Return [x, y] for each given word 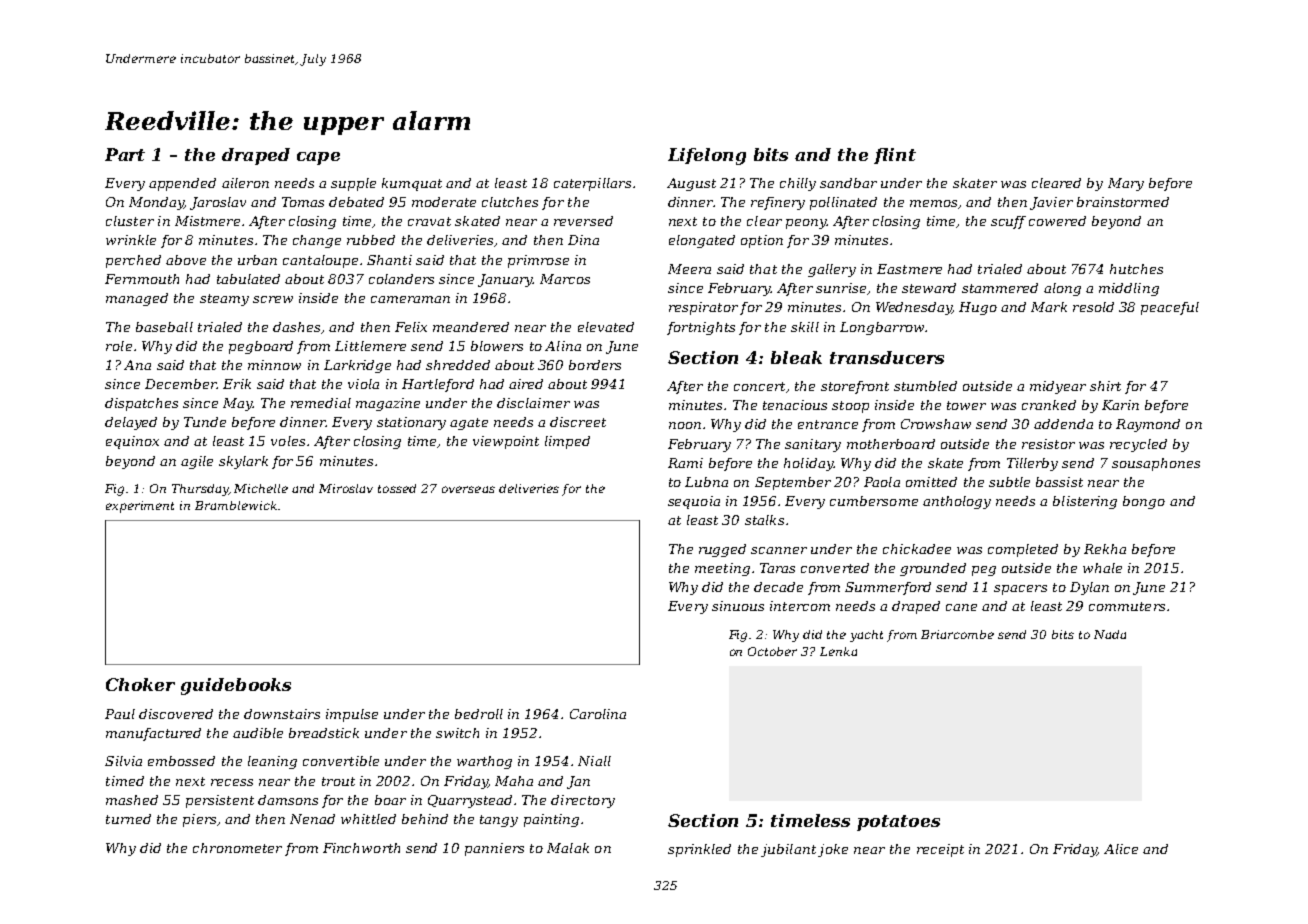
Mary [1126, 184]
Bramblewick [236, 505]
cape [318, 158]
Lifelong [707, 156]
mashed [132, 800]
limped [567, 442]
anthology [957, 502]
